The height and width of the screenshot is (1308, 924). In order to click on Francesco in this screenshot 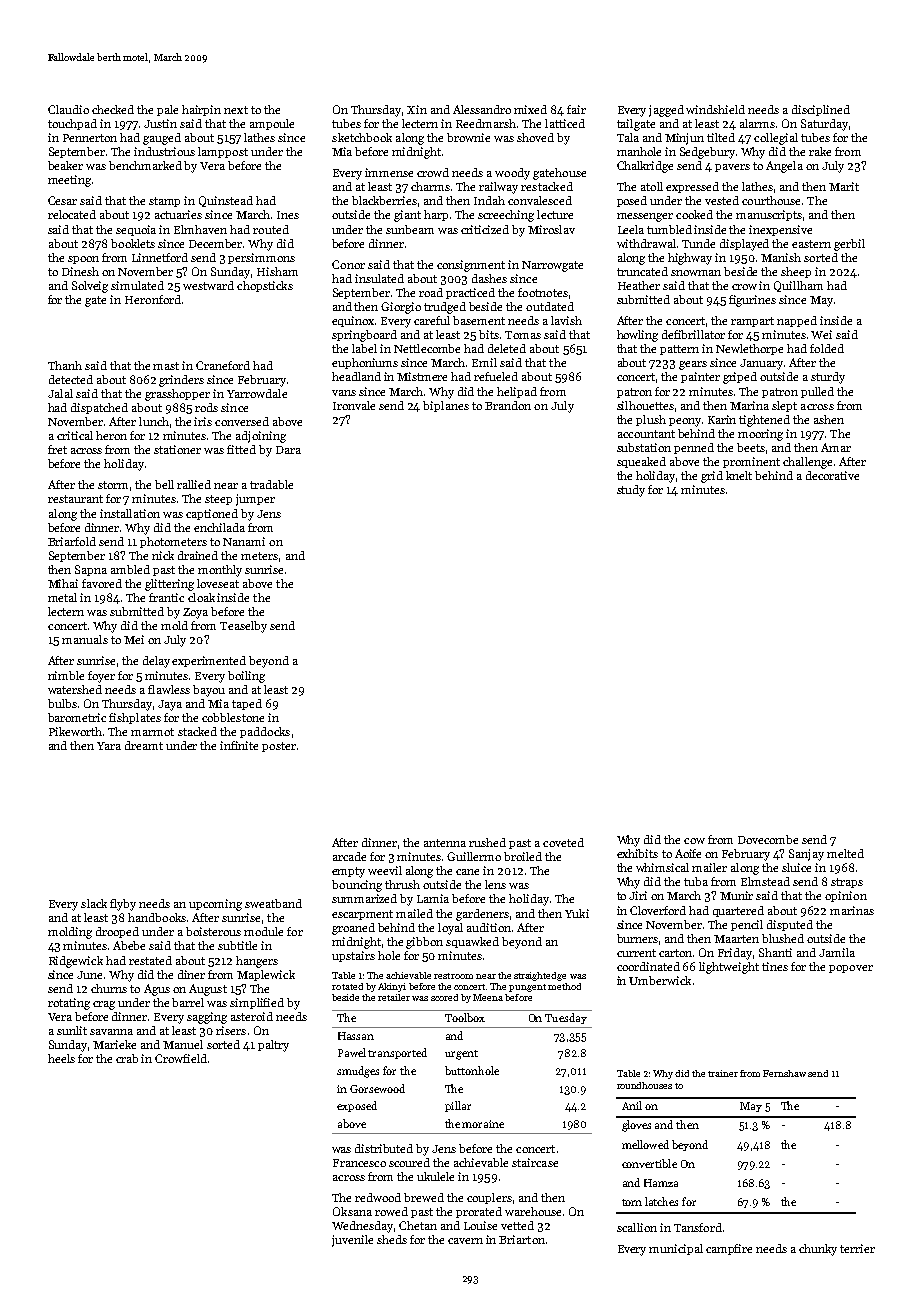, I will do `click(359, 1163)`.
